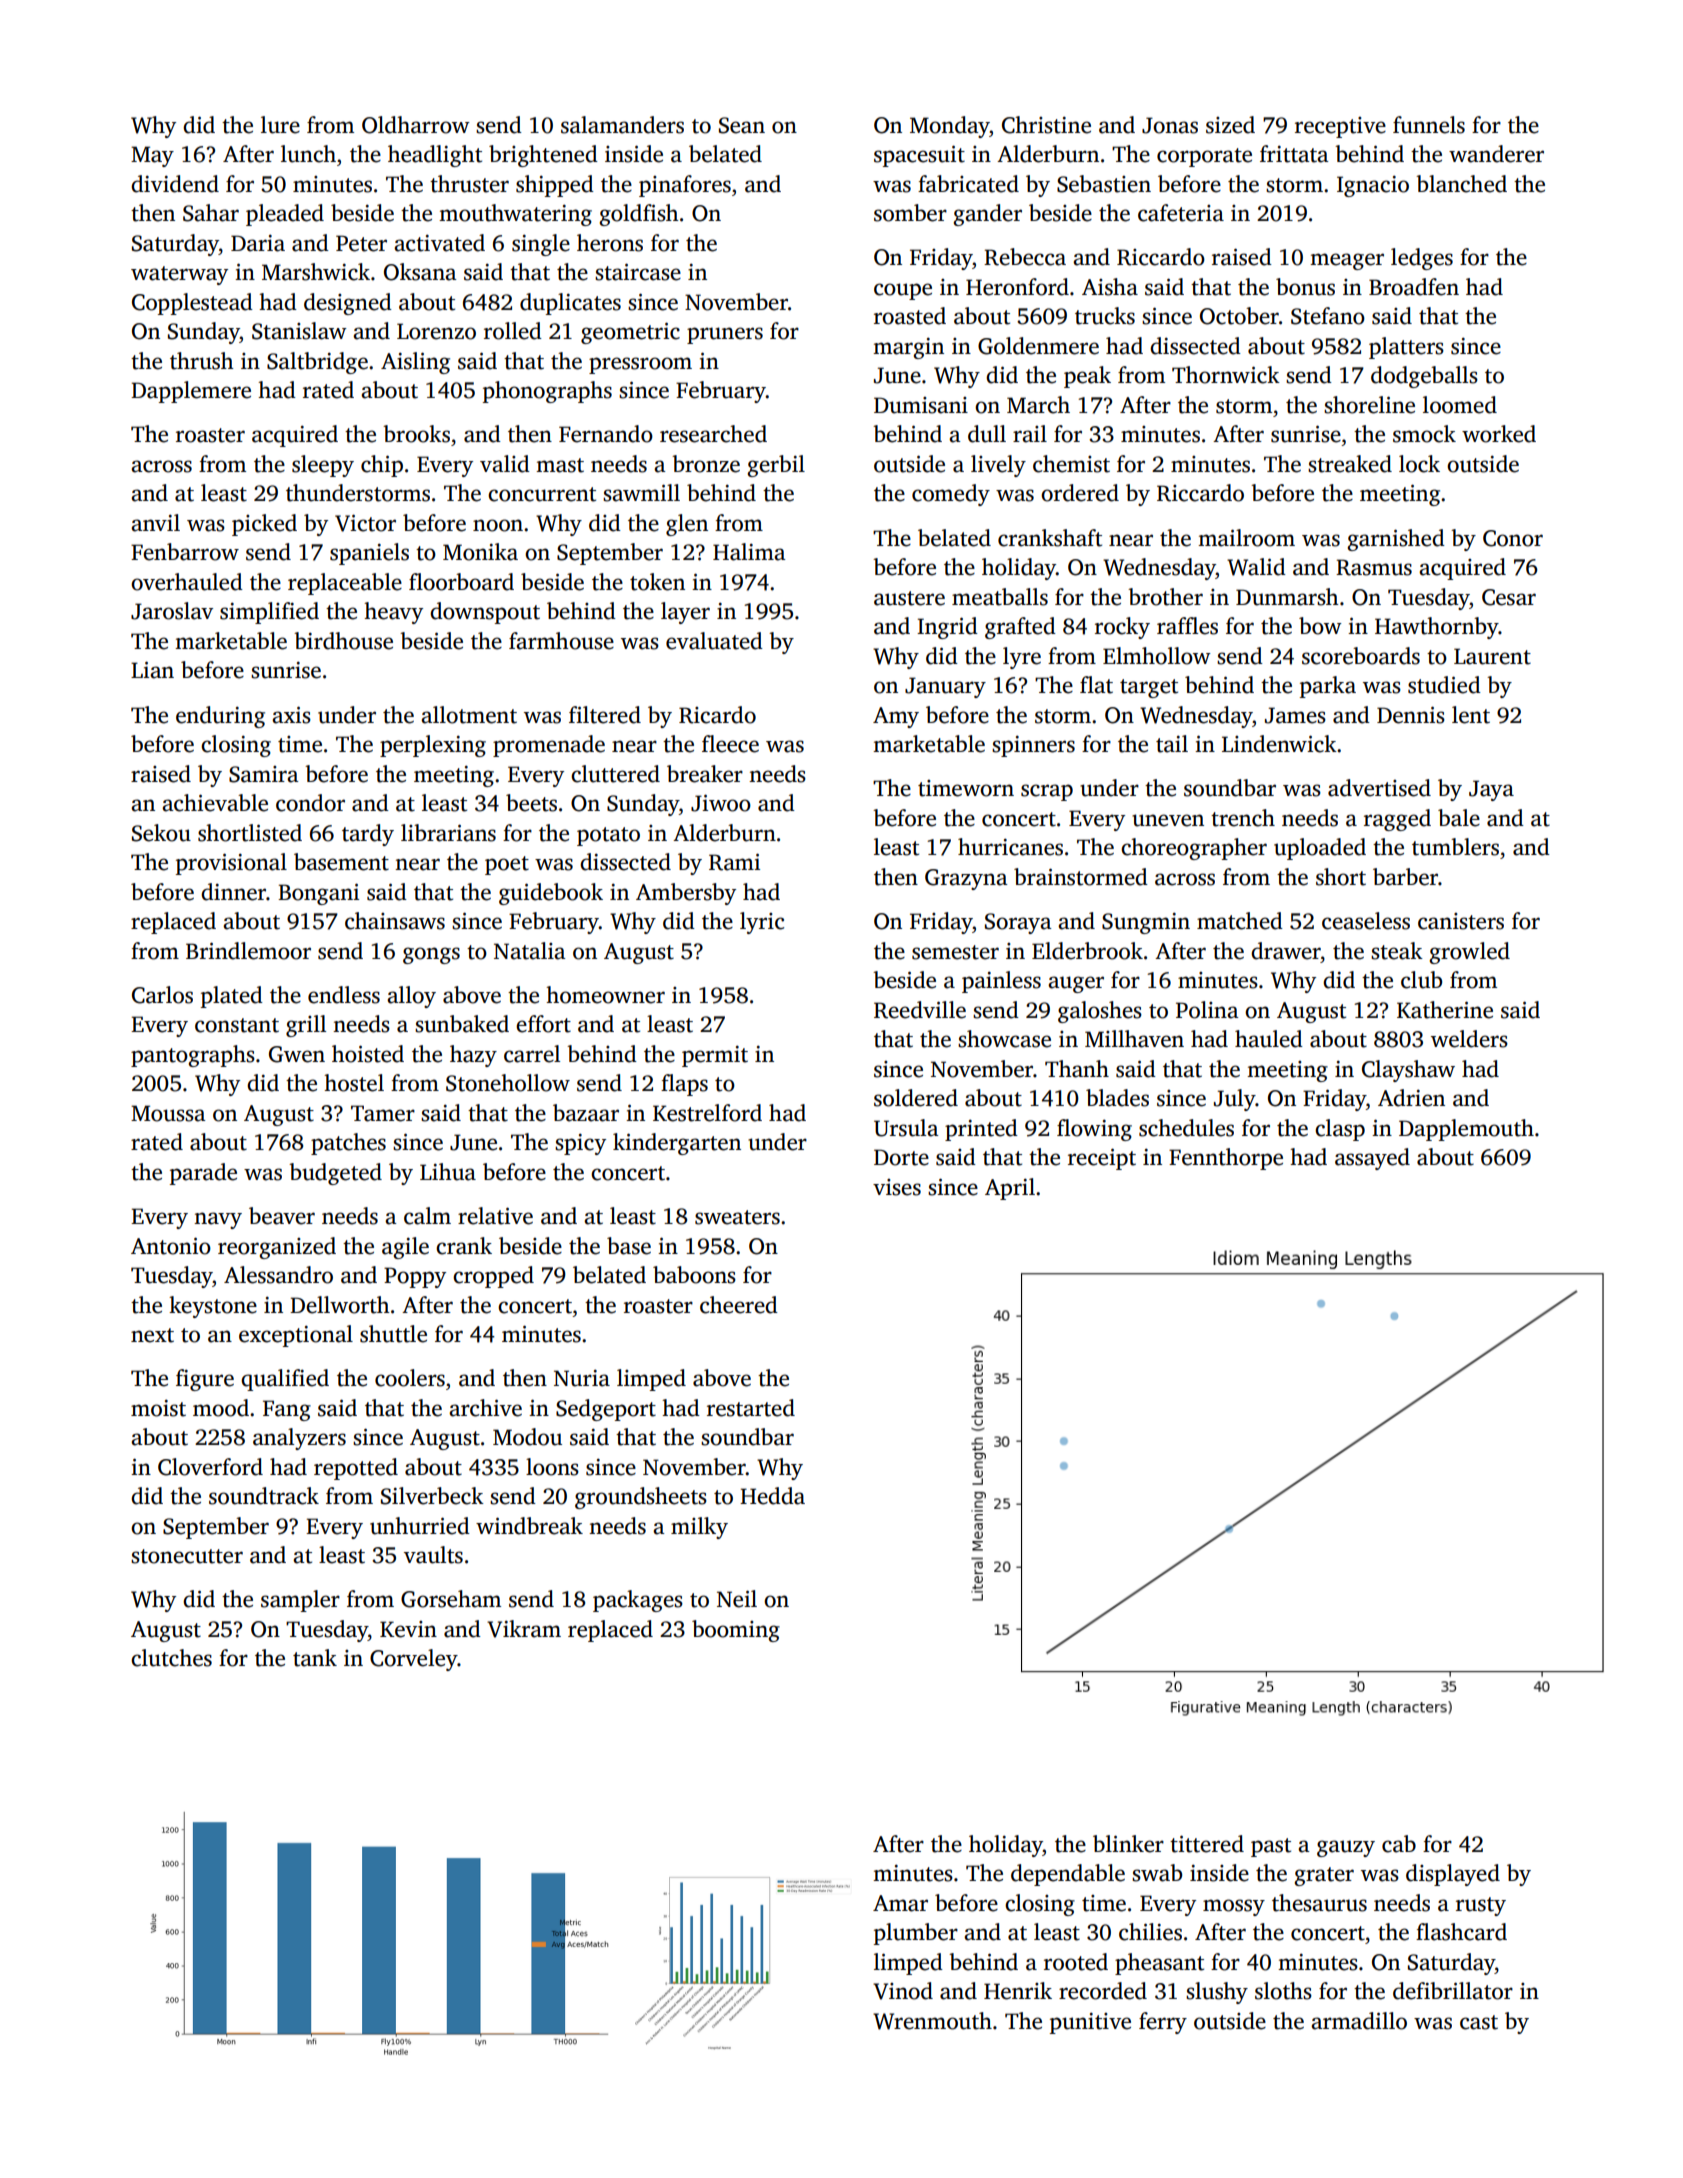  I want to click on canisters, so click(1461, 921).
